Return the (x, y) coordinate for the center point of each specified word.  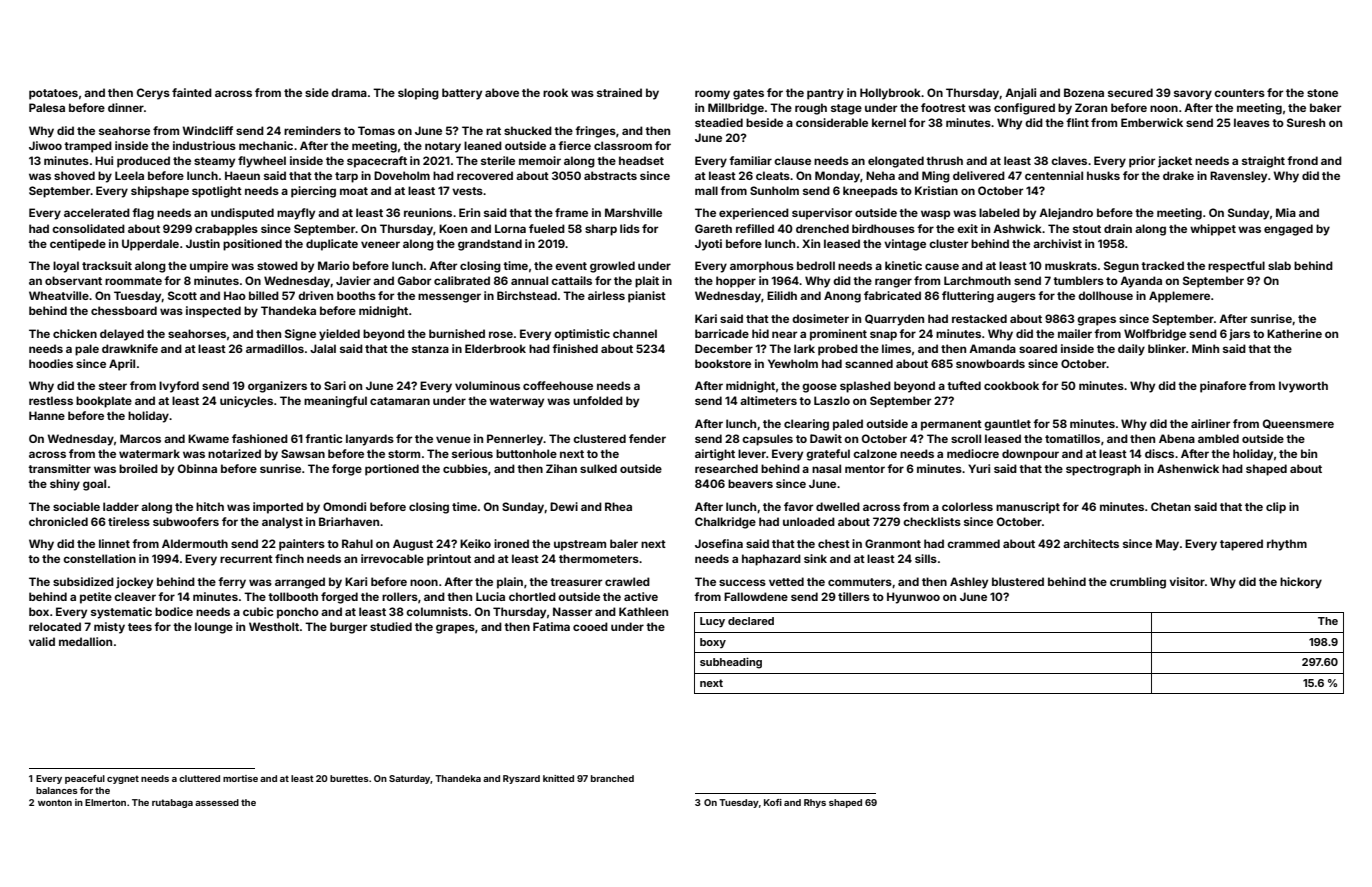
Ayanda (1141, 282)
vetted (786, 581)
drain (1118, 228)
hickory (1301, 583)
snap (883, 336)
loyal (66, 267)
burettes (349, 778)
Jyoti (708, 245)
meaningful (335, 402)
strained (619, 92)
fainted (192, 92)
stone (1322, 93)
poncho (298, 613)
